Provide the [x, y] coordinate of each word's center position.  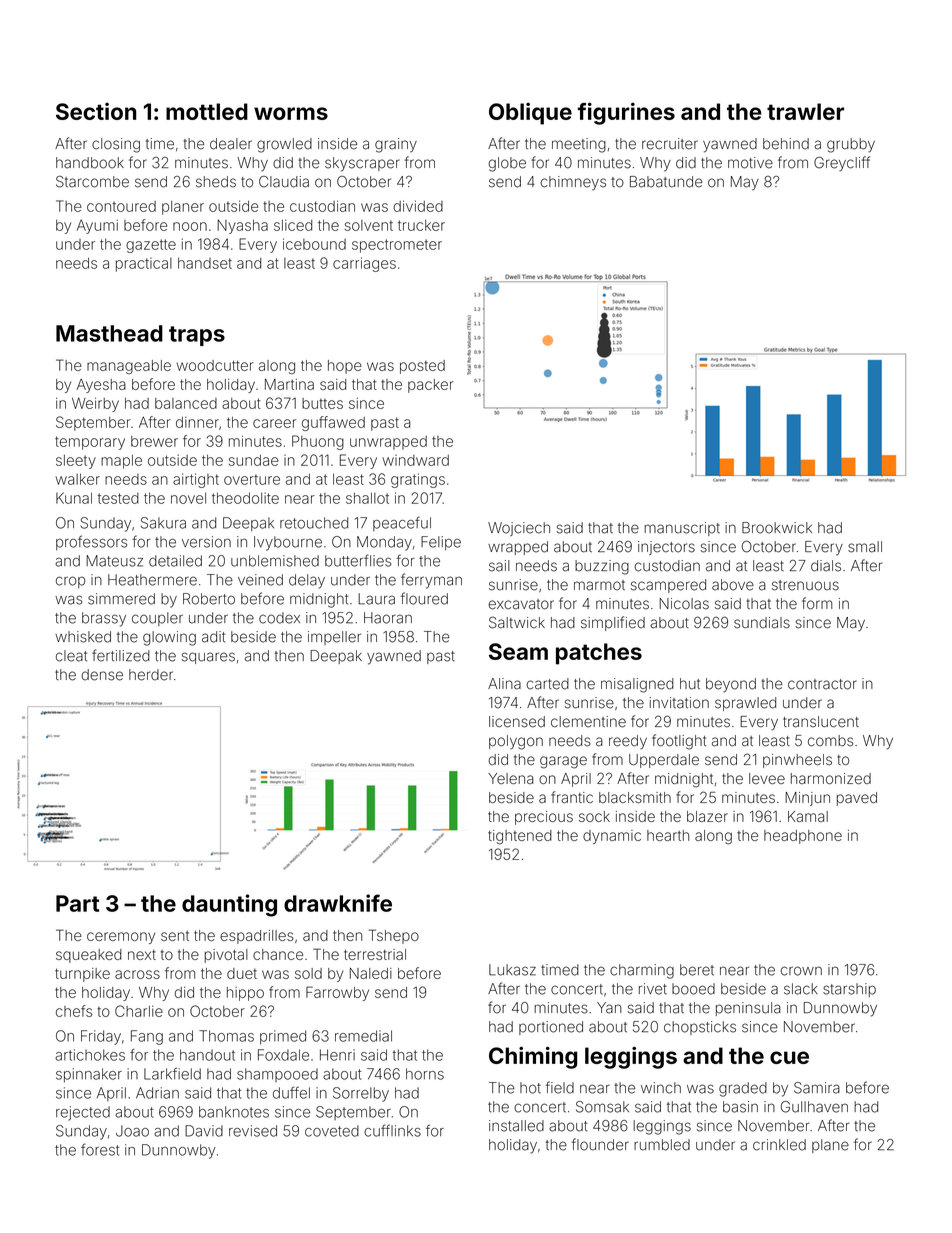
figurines [626, 113]
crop [70, 582]
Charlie [139, 1011]
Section [96, 111]
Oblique [530, 113]
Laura [376, 599]
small [865, 547]
